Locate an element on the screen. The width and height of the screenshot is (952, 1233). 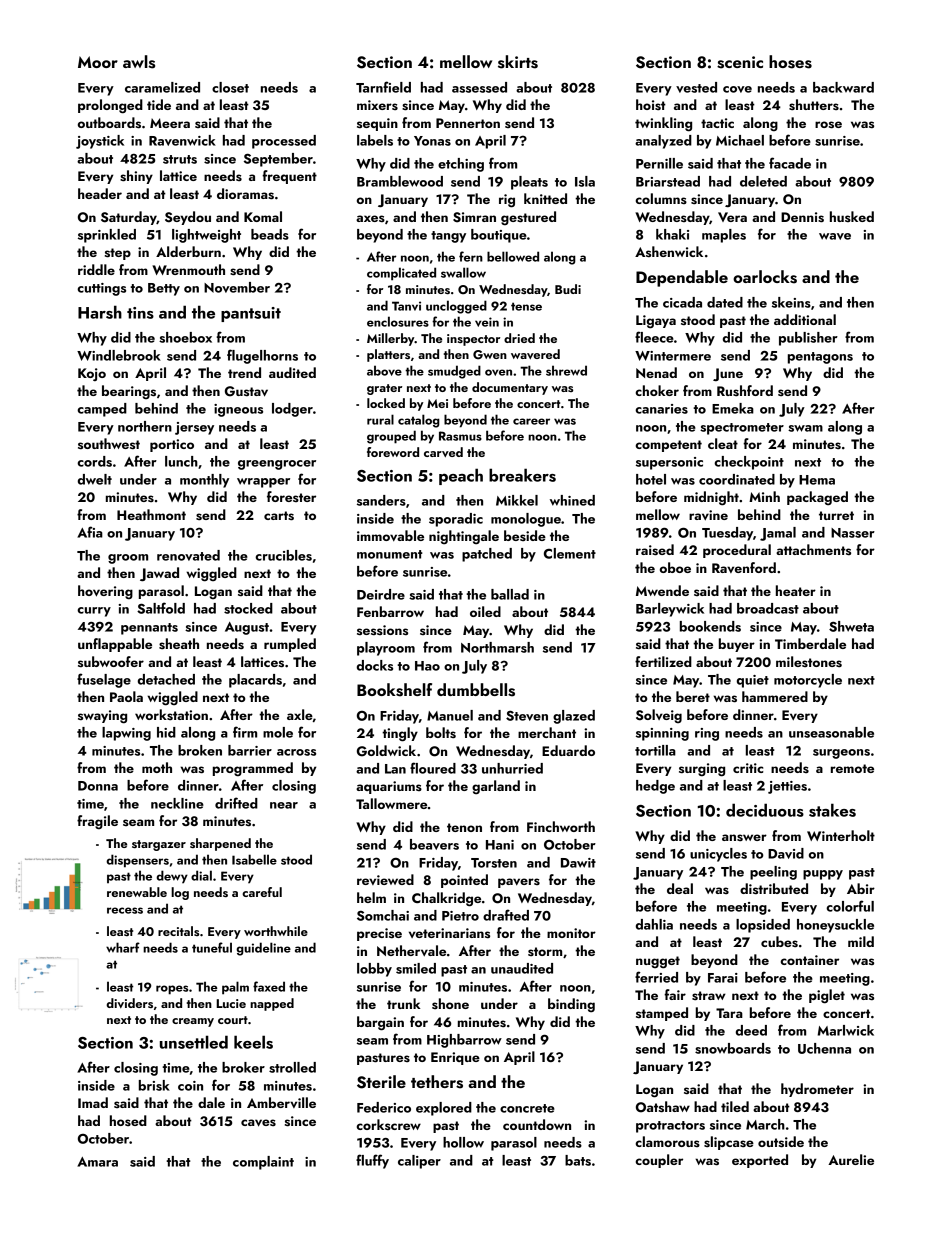
Afia is located at coordinates (90, 532).
